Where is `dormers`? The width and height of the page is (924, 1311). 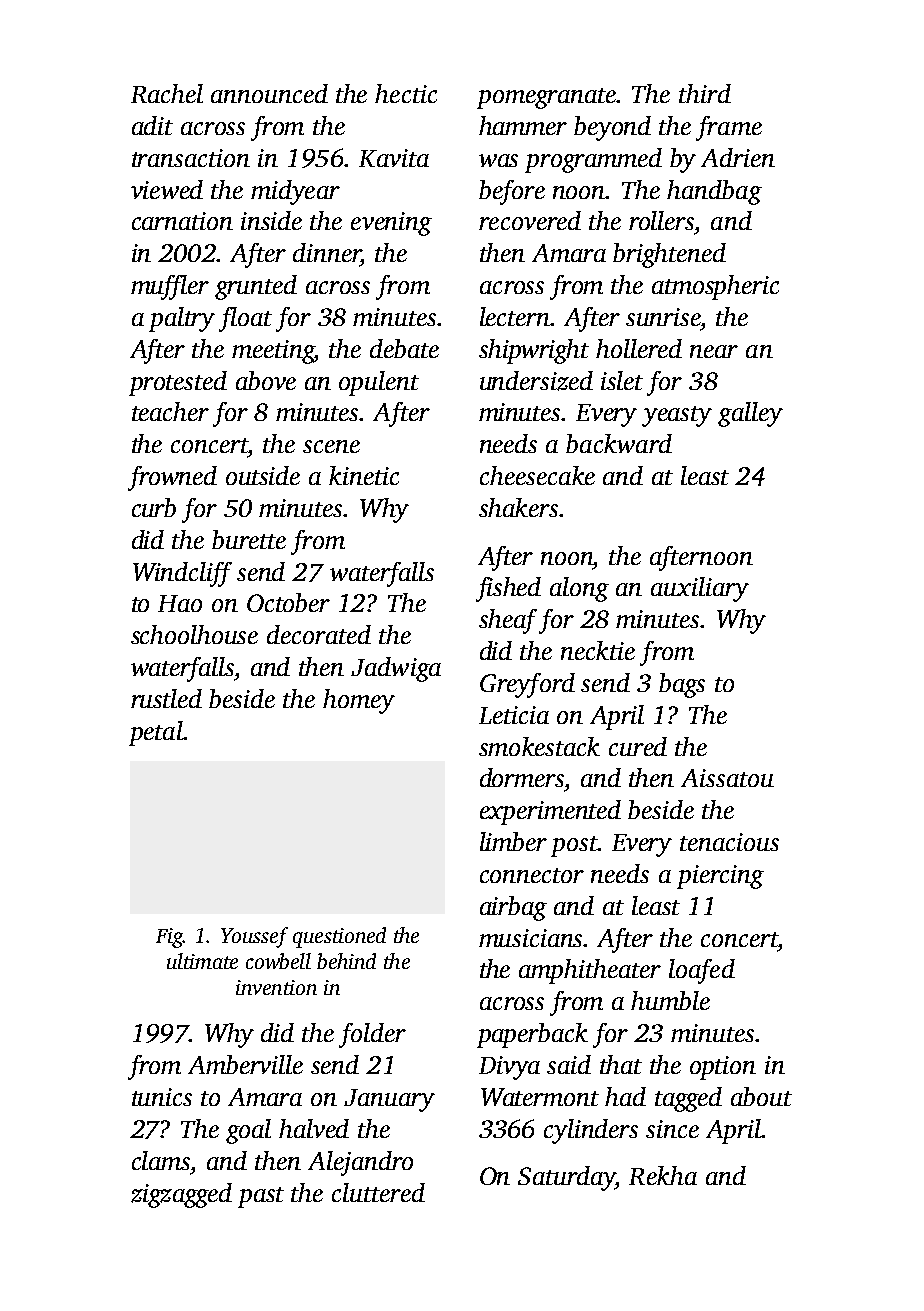 dormers is located at coordinates (522, 777).
